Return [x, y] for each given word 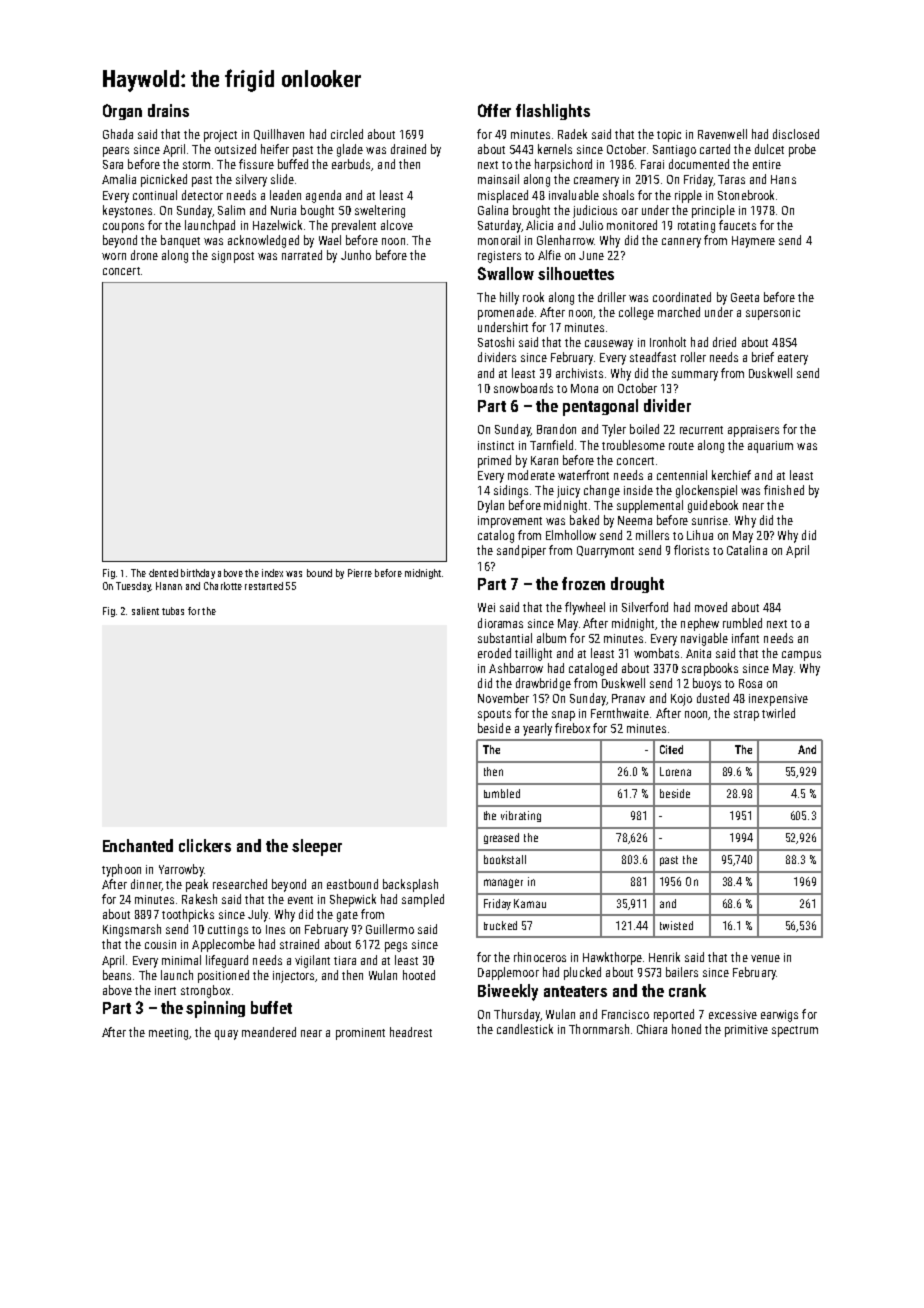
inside [638, 490]
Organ [122, 112]
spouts [494, 715]
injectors [293, 977]
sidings [511, 491]
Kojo [681, 700]
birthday [198, 574]
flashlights [553, 112]
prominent [360, 1034]
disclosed [796, 134]
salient [145, 611]
